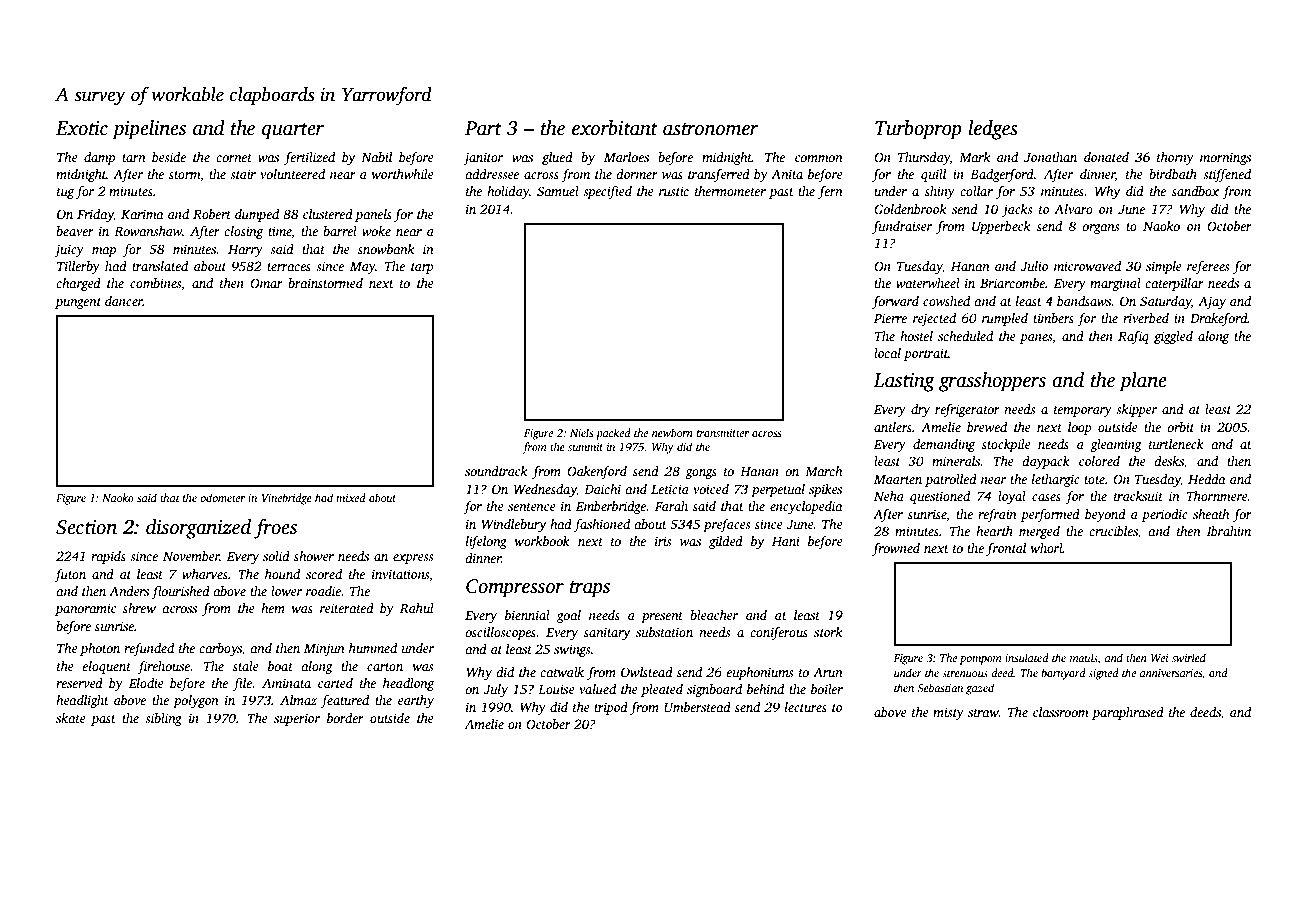 This document has width=1308, height=924. I want to click on gleaming, so click(1116, 445).
